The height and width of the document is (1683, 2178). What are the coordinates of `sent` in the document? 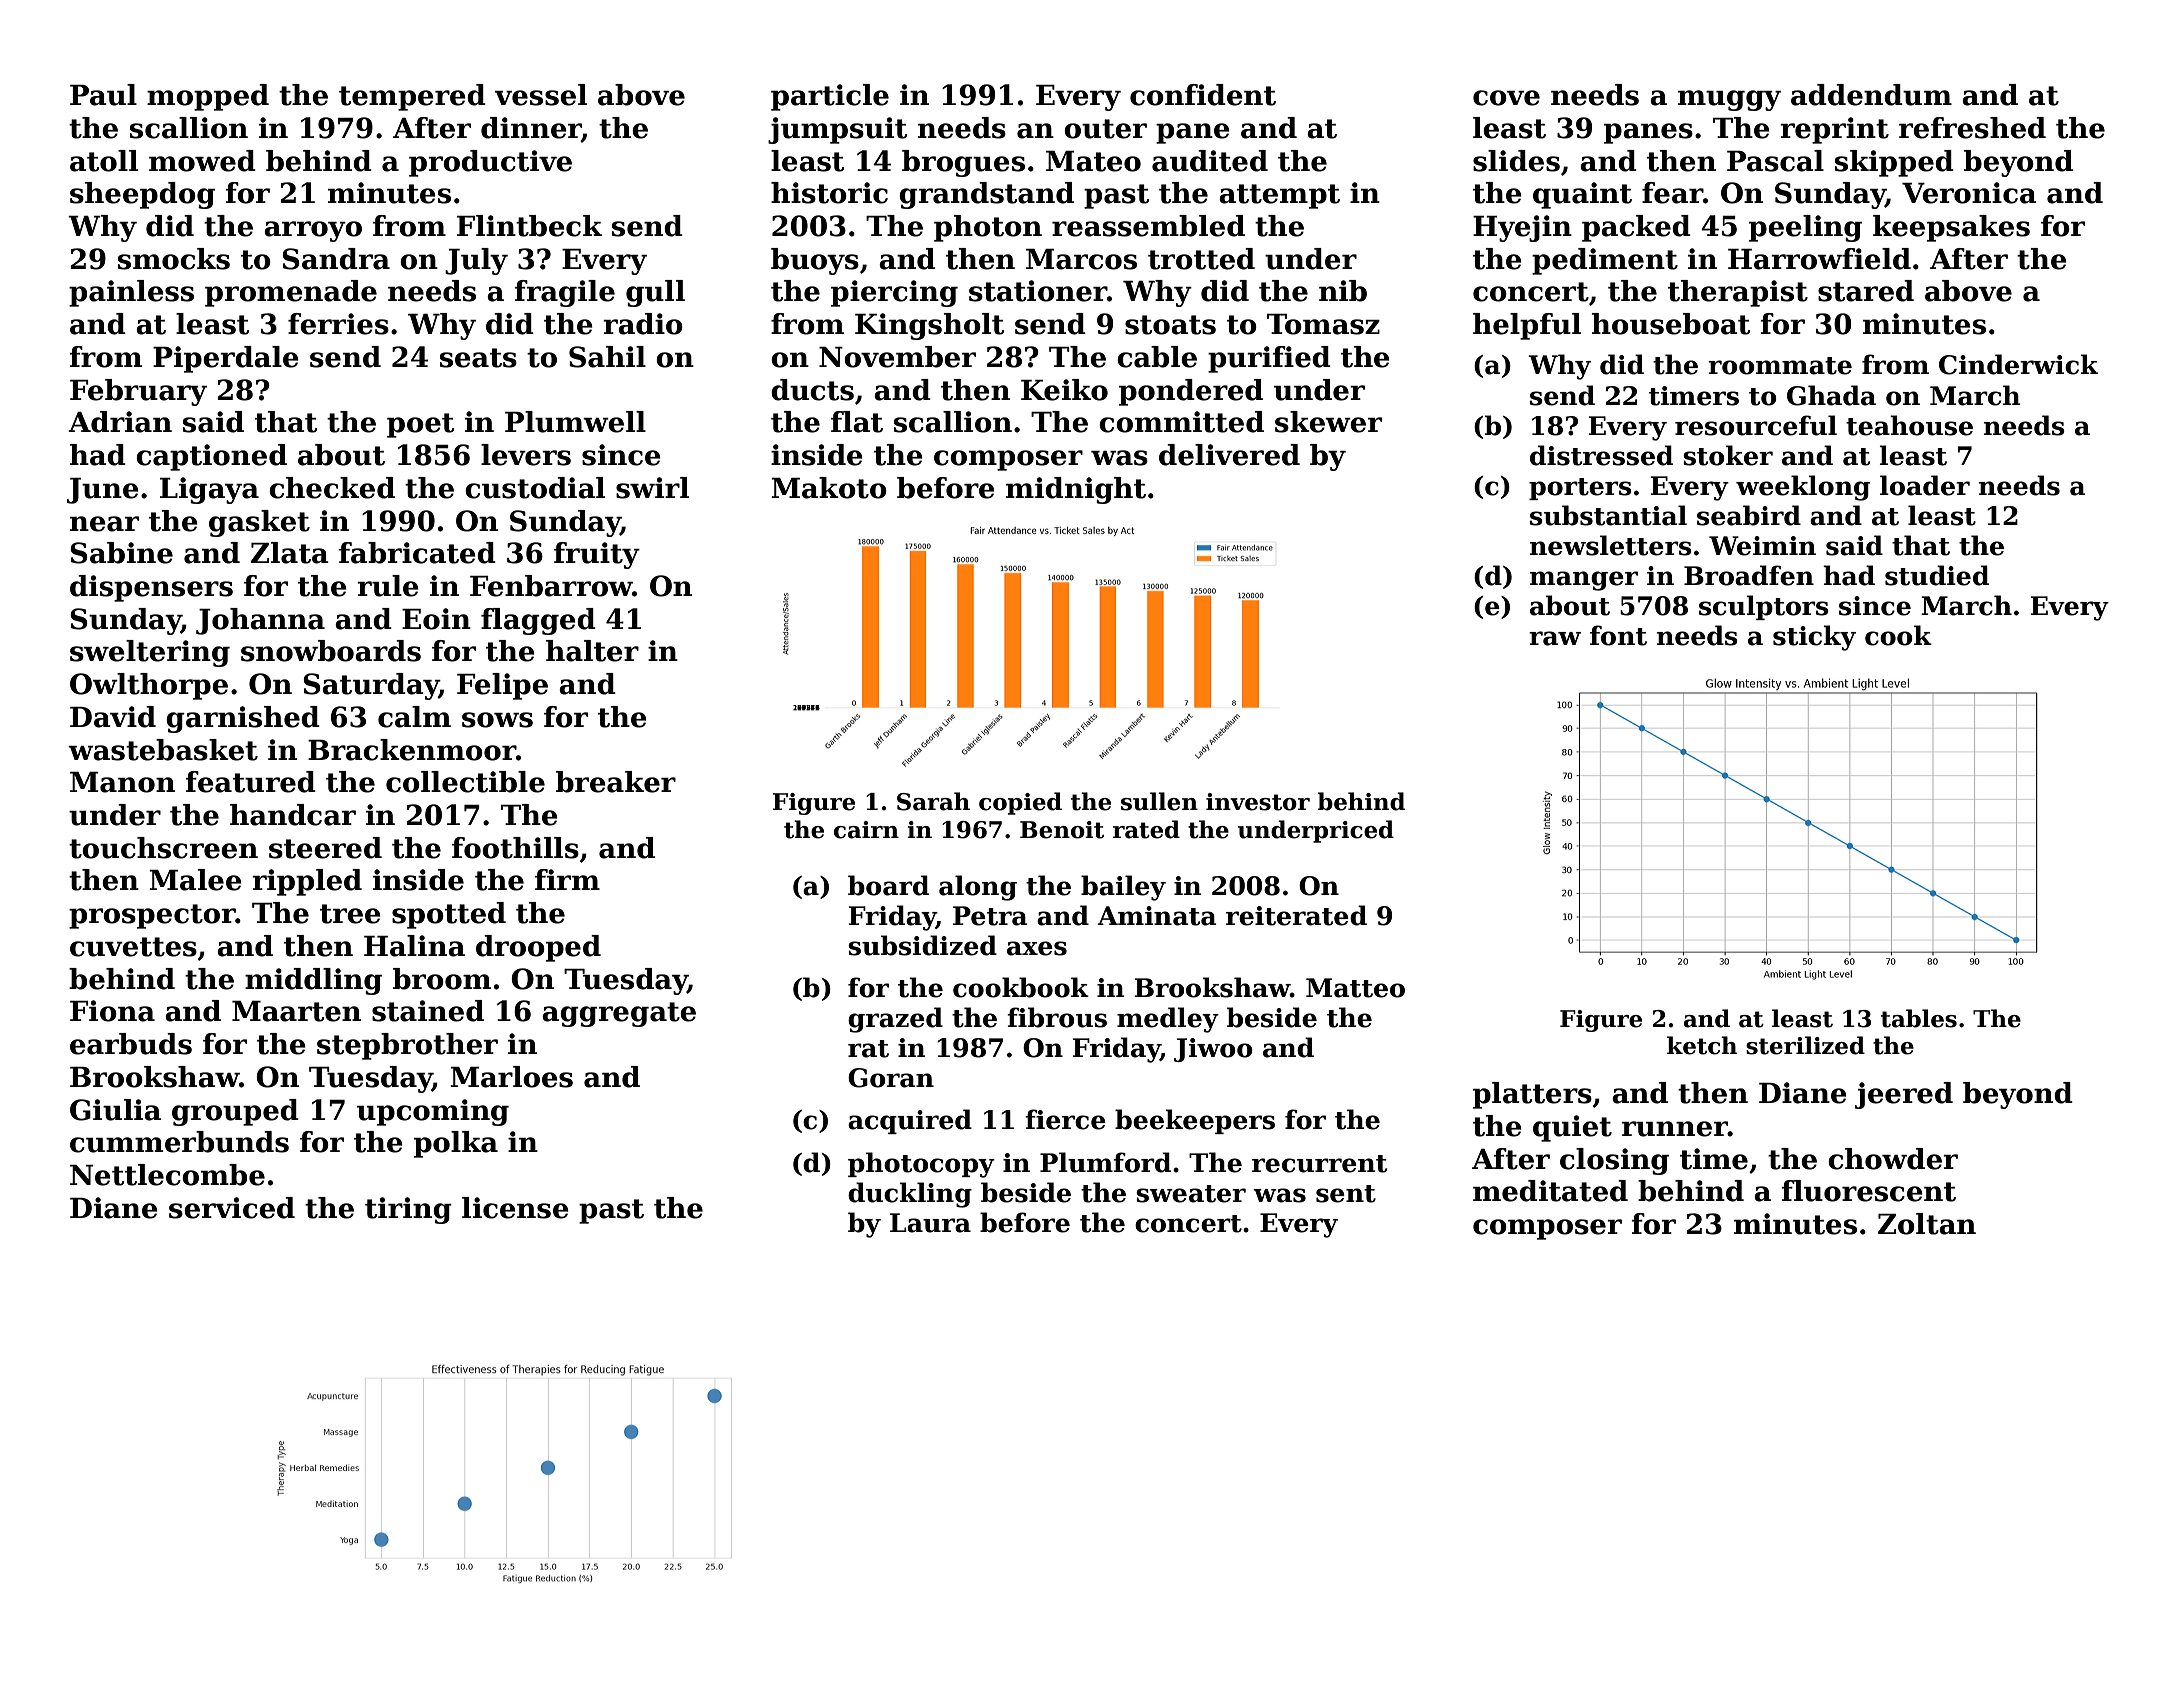 It's located at (1346, 1194).
